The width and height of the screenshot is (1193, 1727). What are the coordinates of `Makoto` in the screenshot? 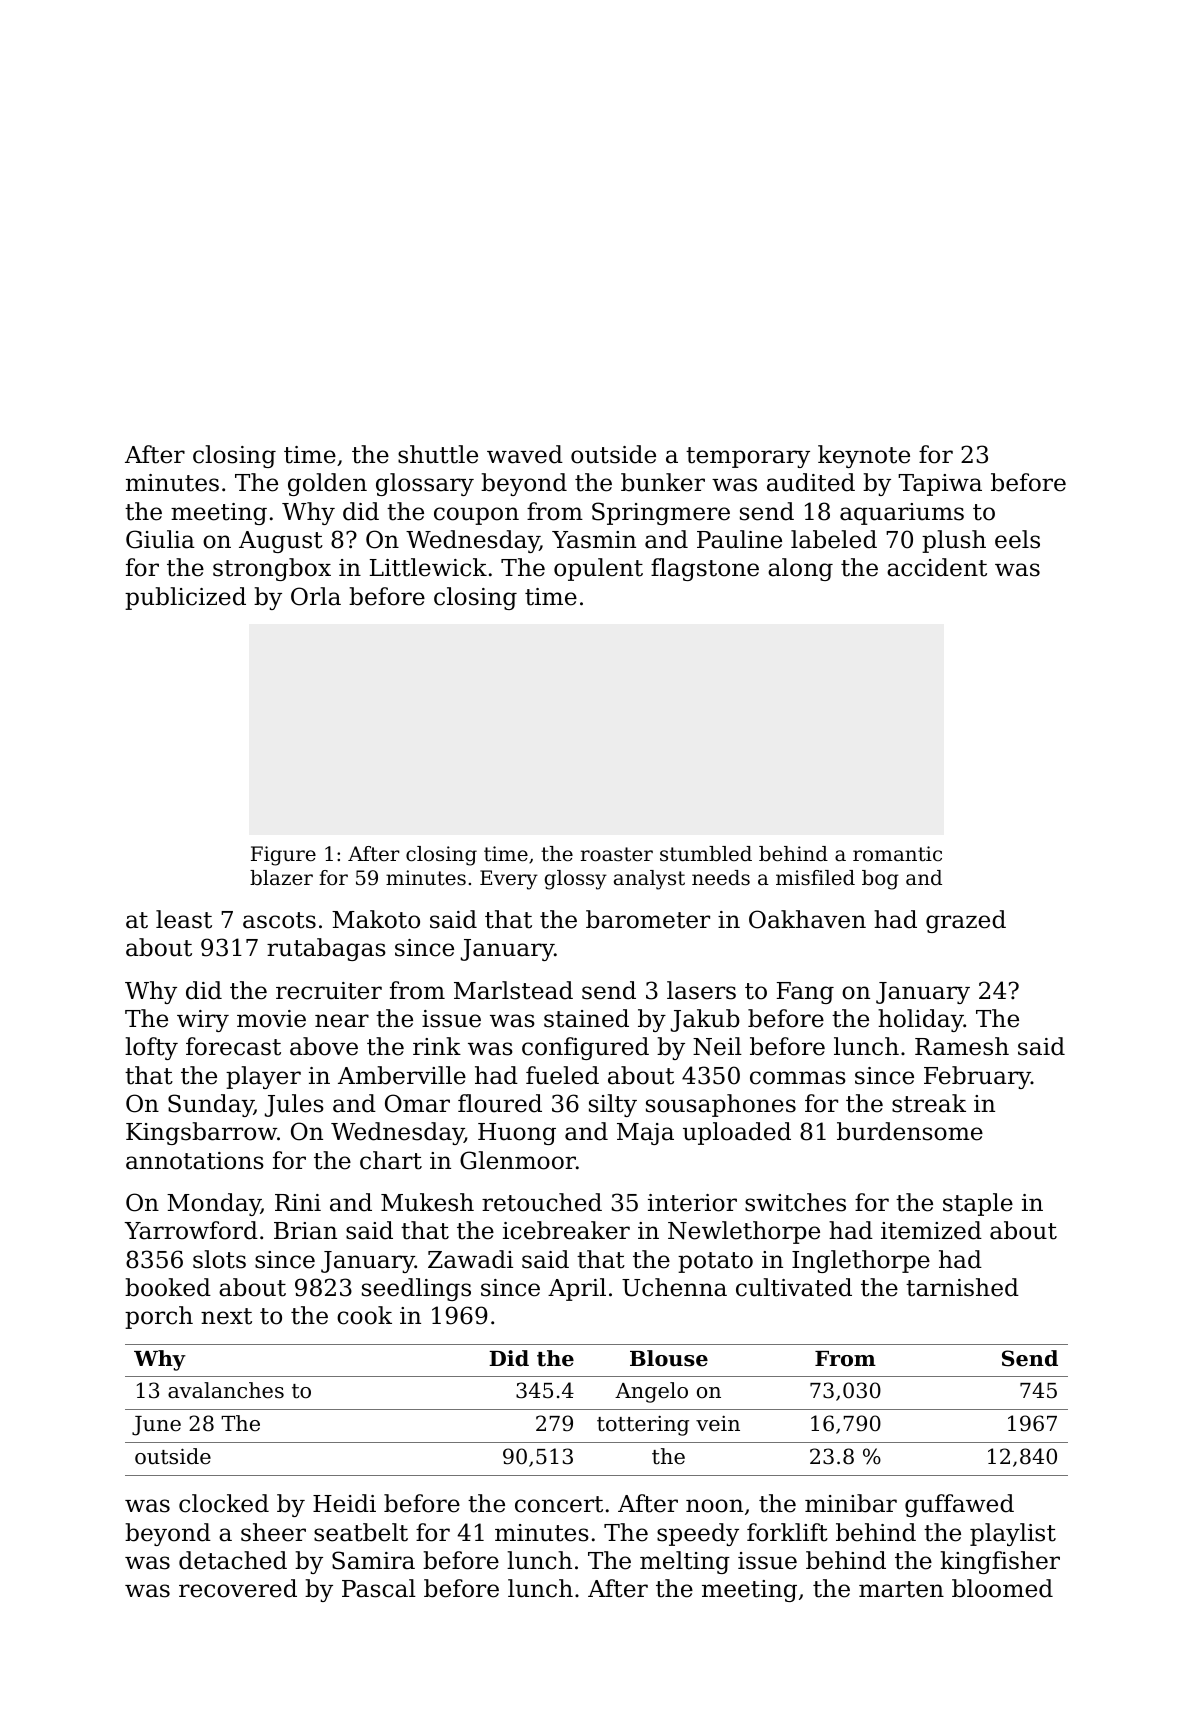 It's located at (376, 919).
